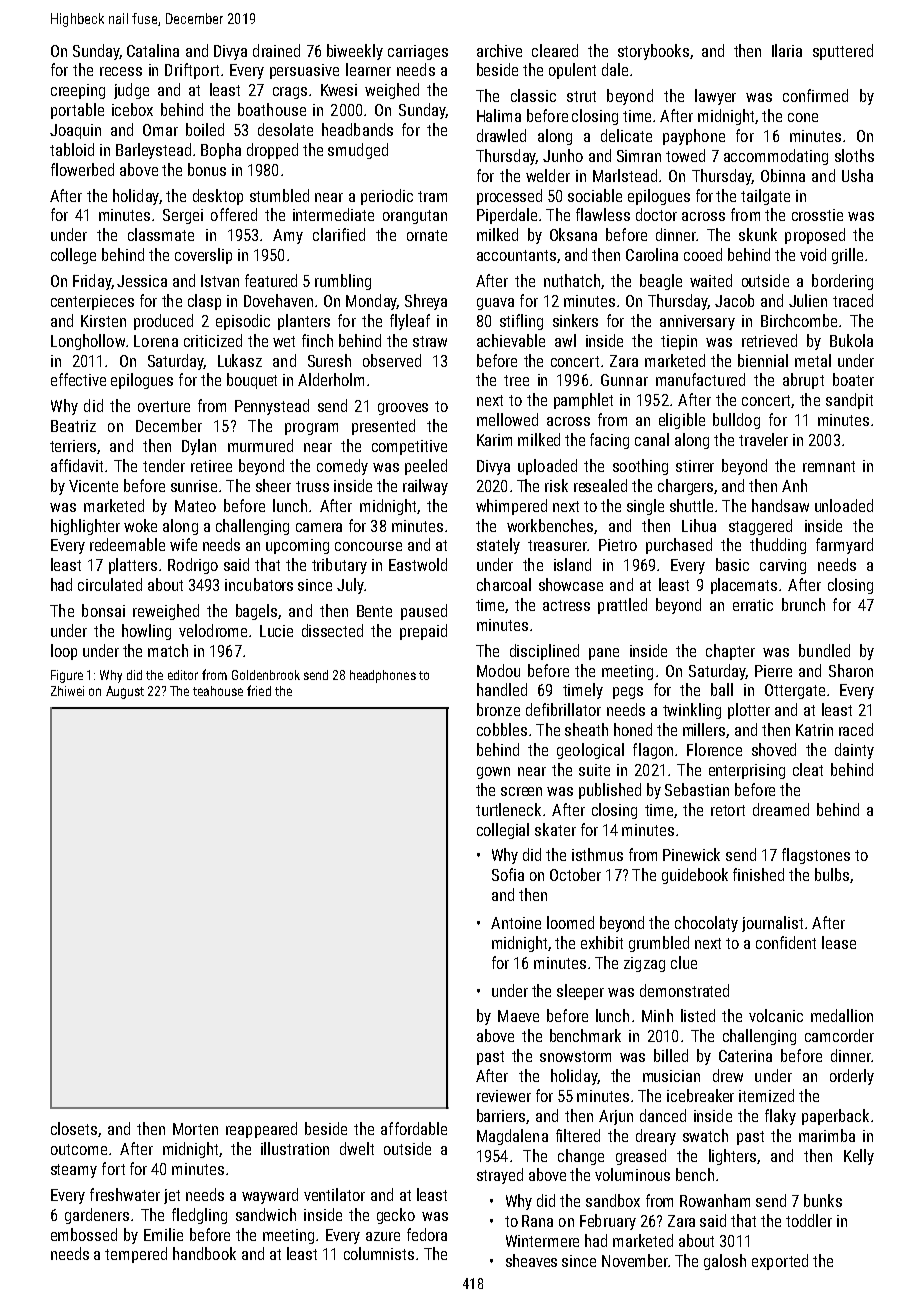 This document has height=1308, width=924. I want to click on teahouse, so click(218, 691).
